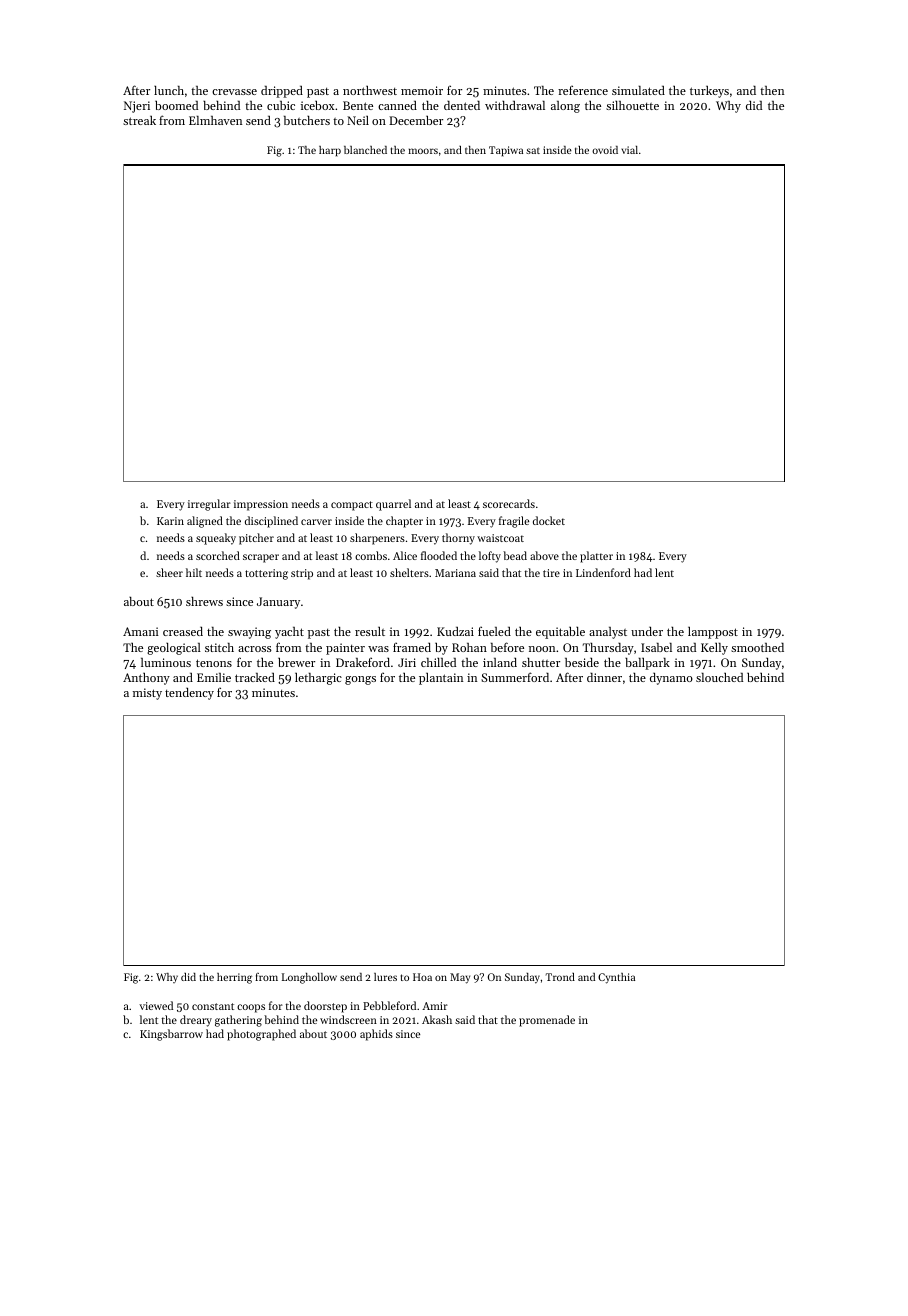  What do you see at coordinates (238, 1021) in the image?
I see `gathering` at bounding box center [238, 1021].
